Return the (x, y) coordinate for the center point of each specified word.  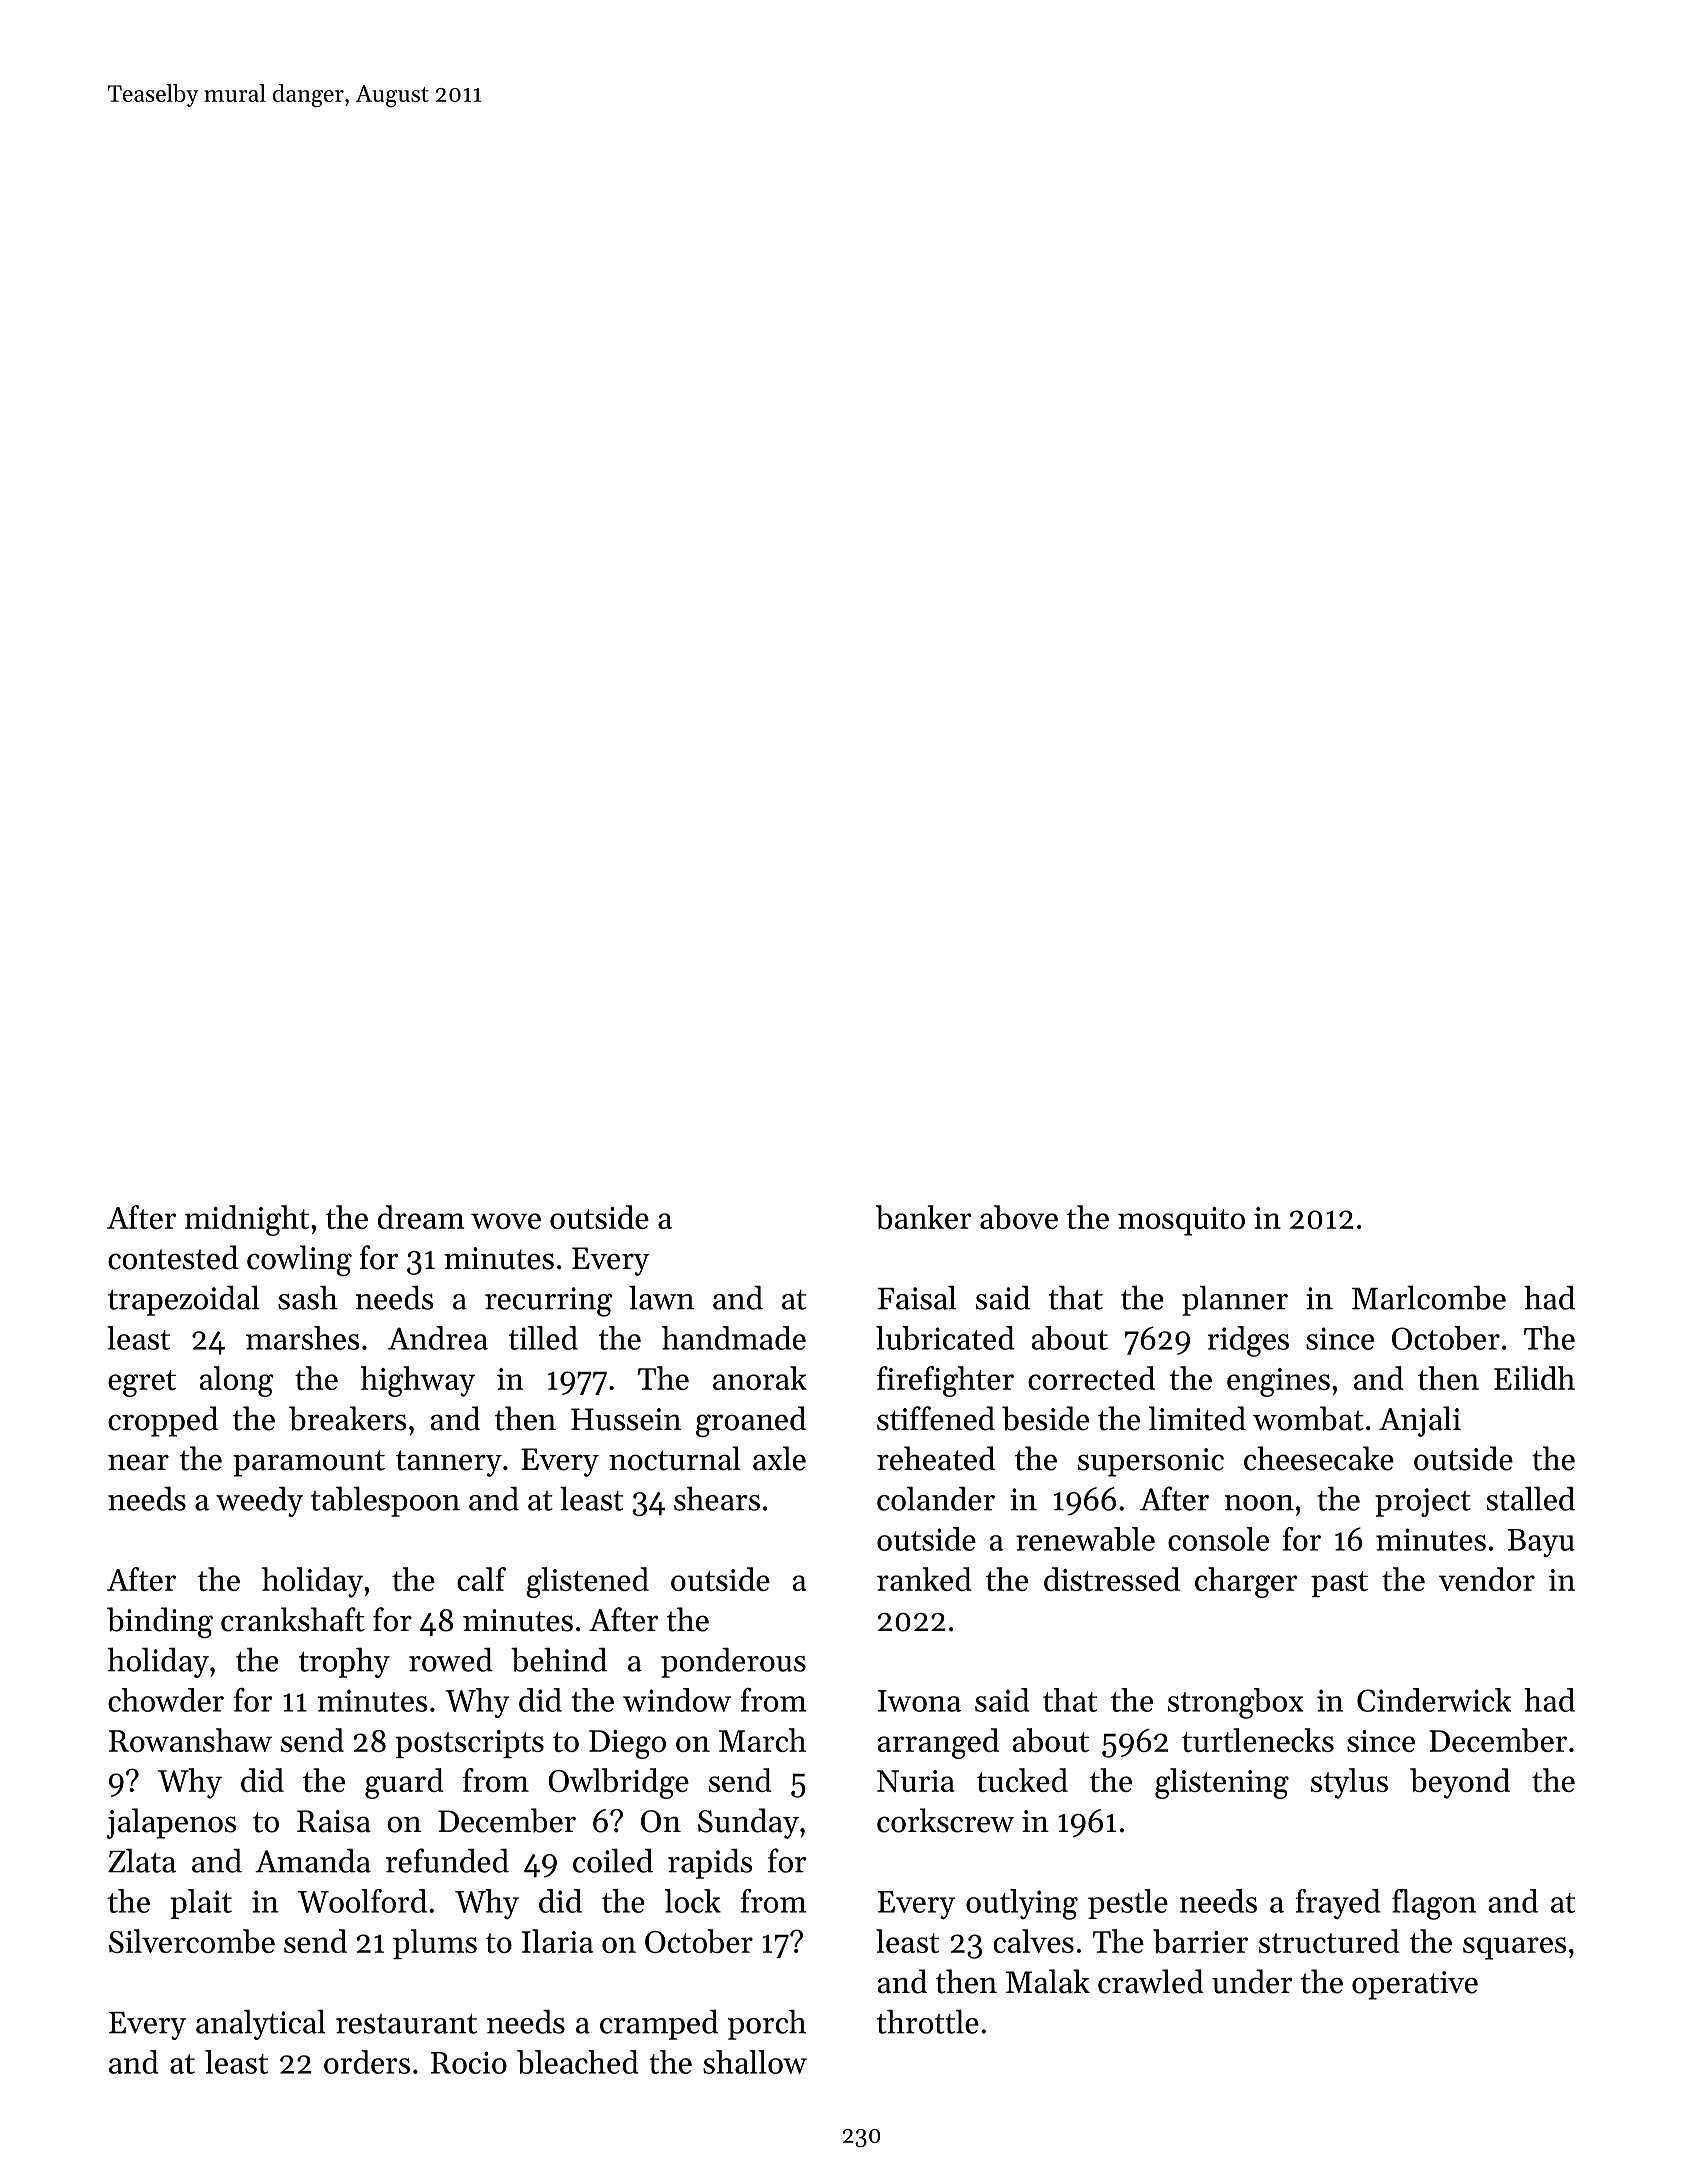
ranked (924, 1579)
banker (924, 1217)
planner (1235, 1300)
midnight (247, 1220)
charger (1246, 1582)
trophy (344, 1662)
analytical (260, 2024)
